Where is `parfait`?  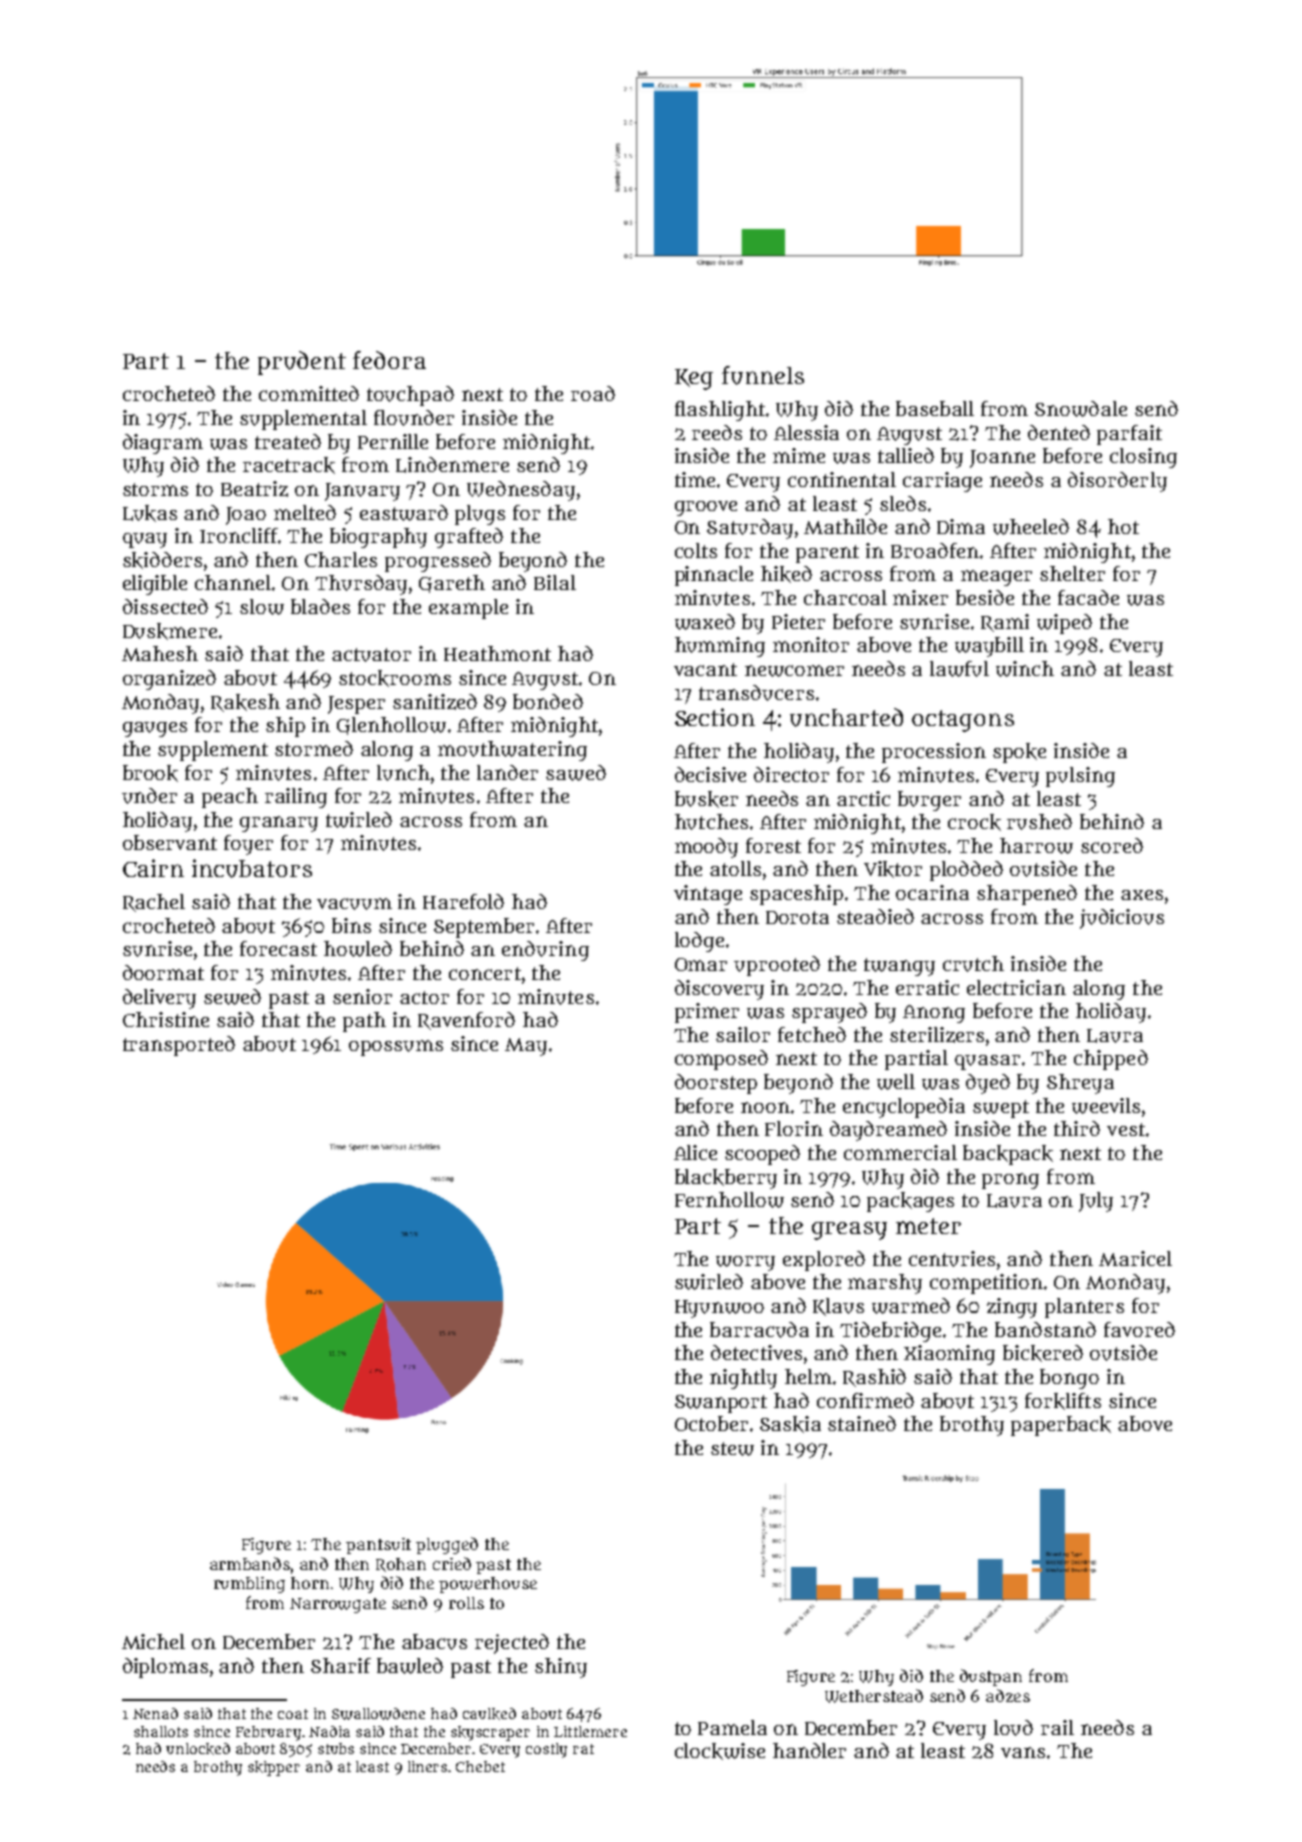 parfait is located at coordinates (1129, 435).
